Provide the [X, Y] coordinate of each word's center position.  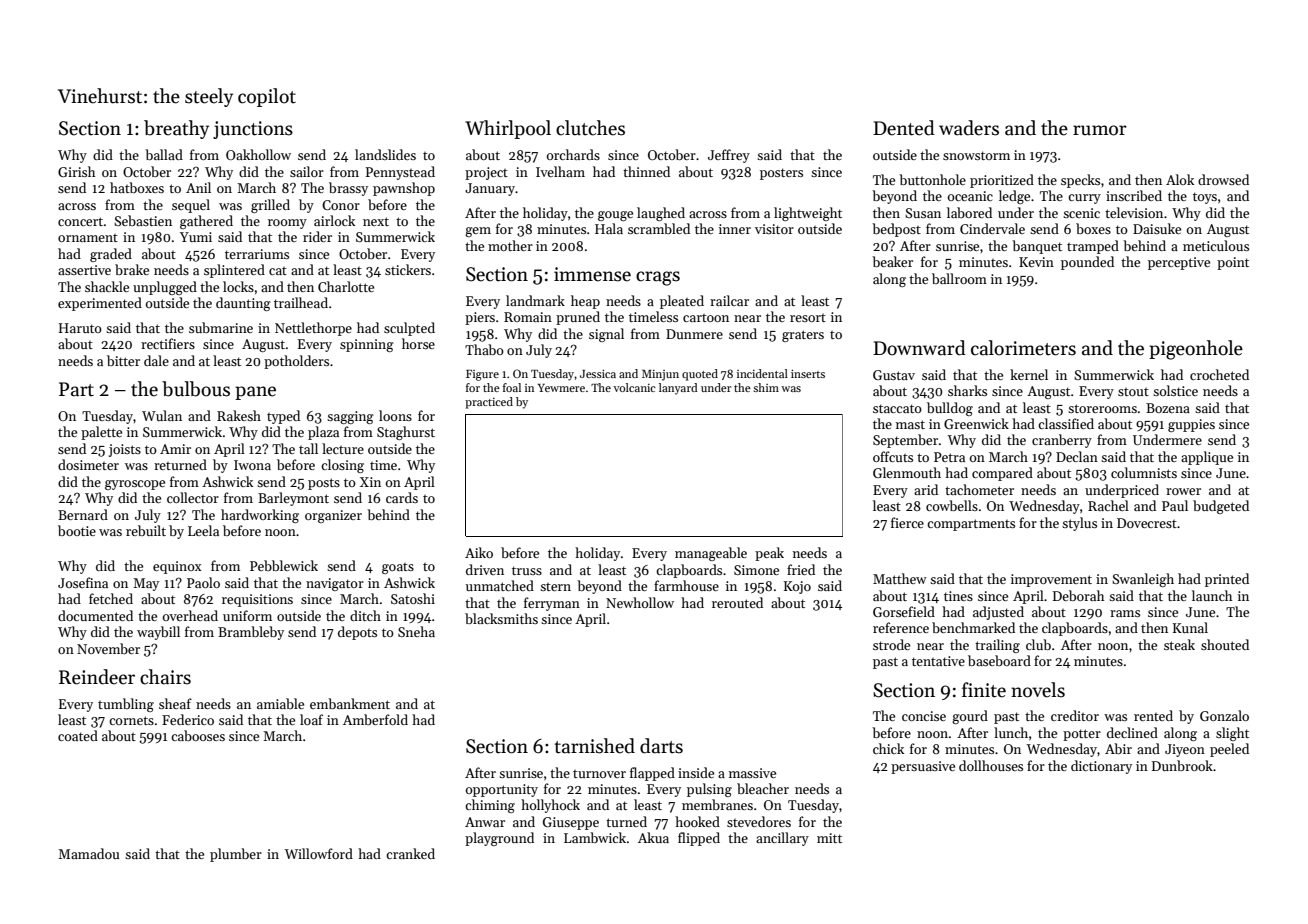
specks [1080, 181]
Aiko [479, 552]
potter [1082, 735]
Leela [203, 530]
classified [1066, 423]
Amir [175, 449]
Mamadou [88, 853]
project [486, 173]
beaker [892, 261]
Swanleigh [1143, 580]
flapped [652, 774]
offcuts [893, 456]
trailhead [301, 302]
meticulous [1216, 245]
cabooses [198, 735]
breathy [176, 129]
